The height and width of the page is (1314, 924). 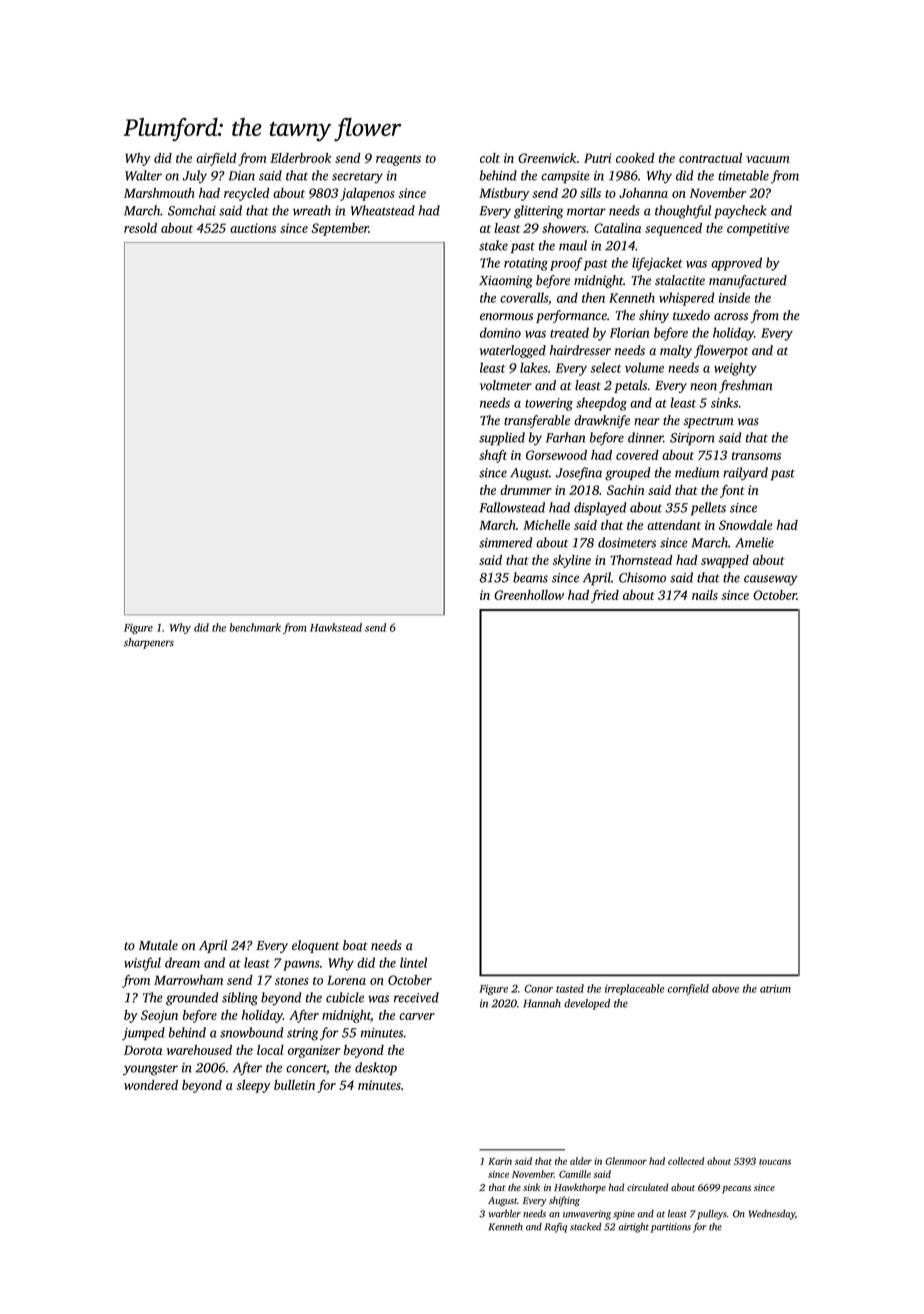 What do you see at coordinates (140, 228) in the page?
I see `resold` at bounding box center [140, 228].
